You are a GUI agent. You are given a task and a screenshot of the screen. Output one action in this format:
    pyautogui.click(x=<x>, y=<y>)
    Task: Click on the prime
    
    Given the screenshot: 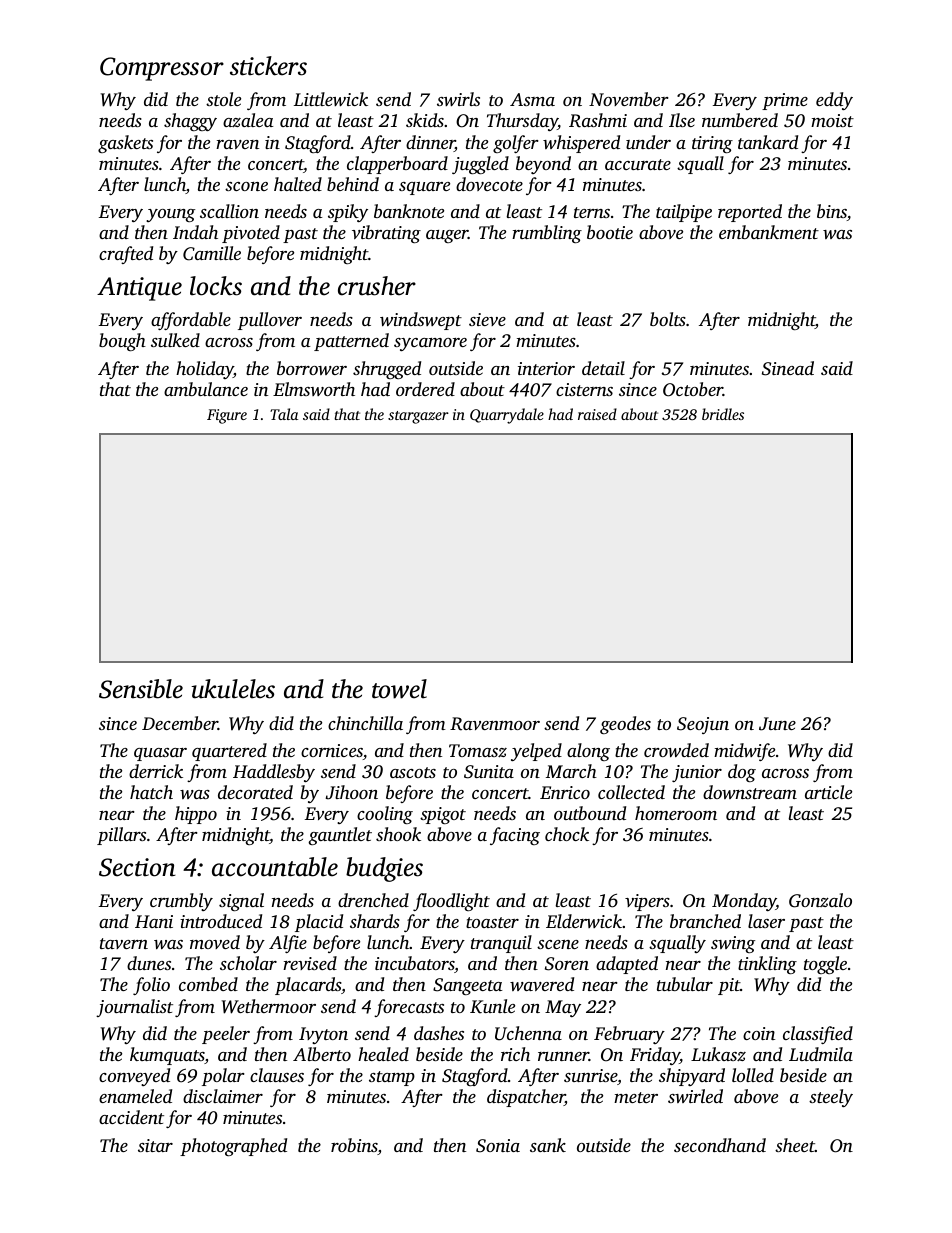 What is the action you would take?
    pyautogui.click(x=785, y=101)
